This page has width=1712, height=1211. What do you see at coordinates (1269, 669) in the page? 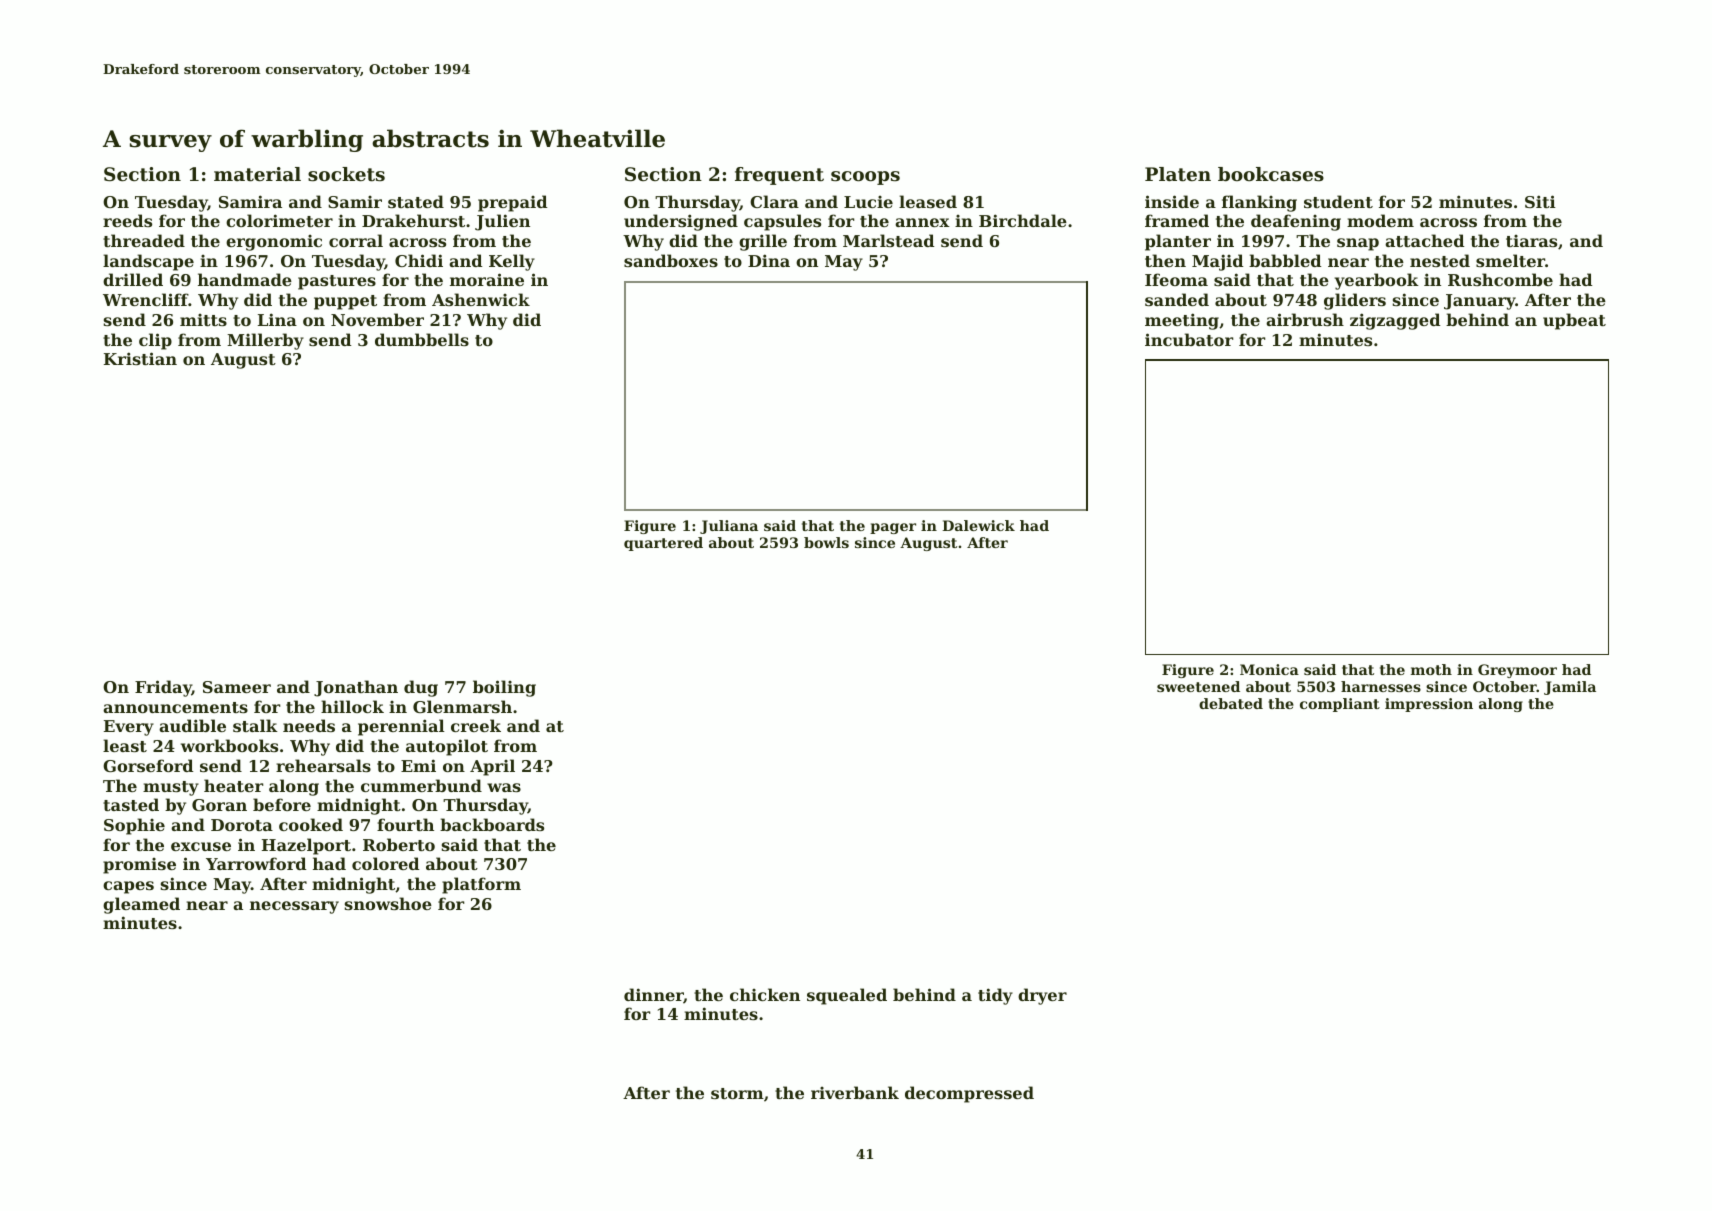
I see `Monica` at bounding box center [1269, 669].
